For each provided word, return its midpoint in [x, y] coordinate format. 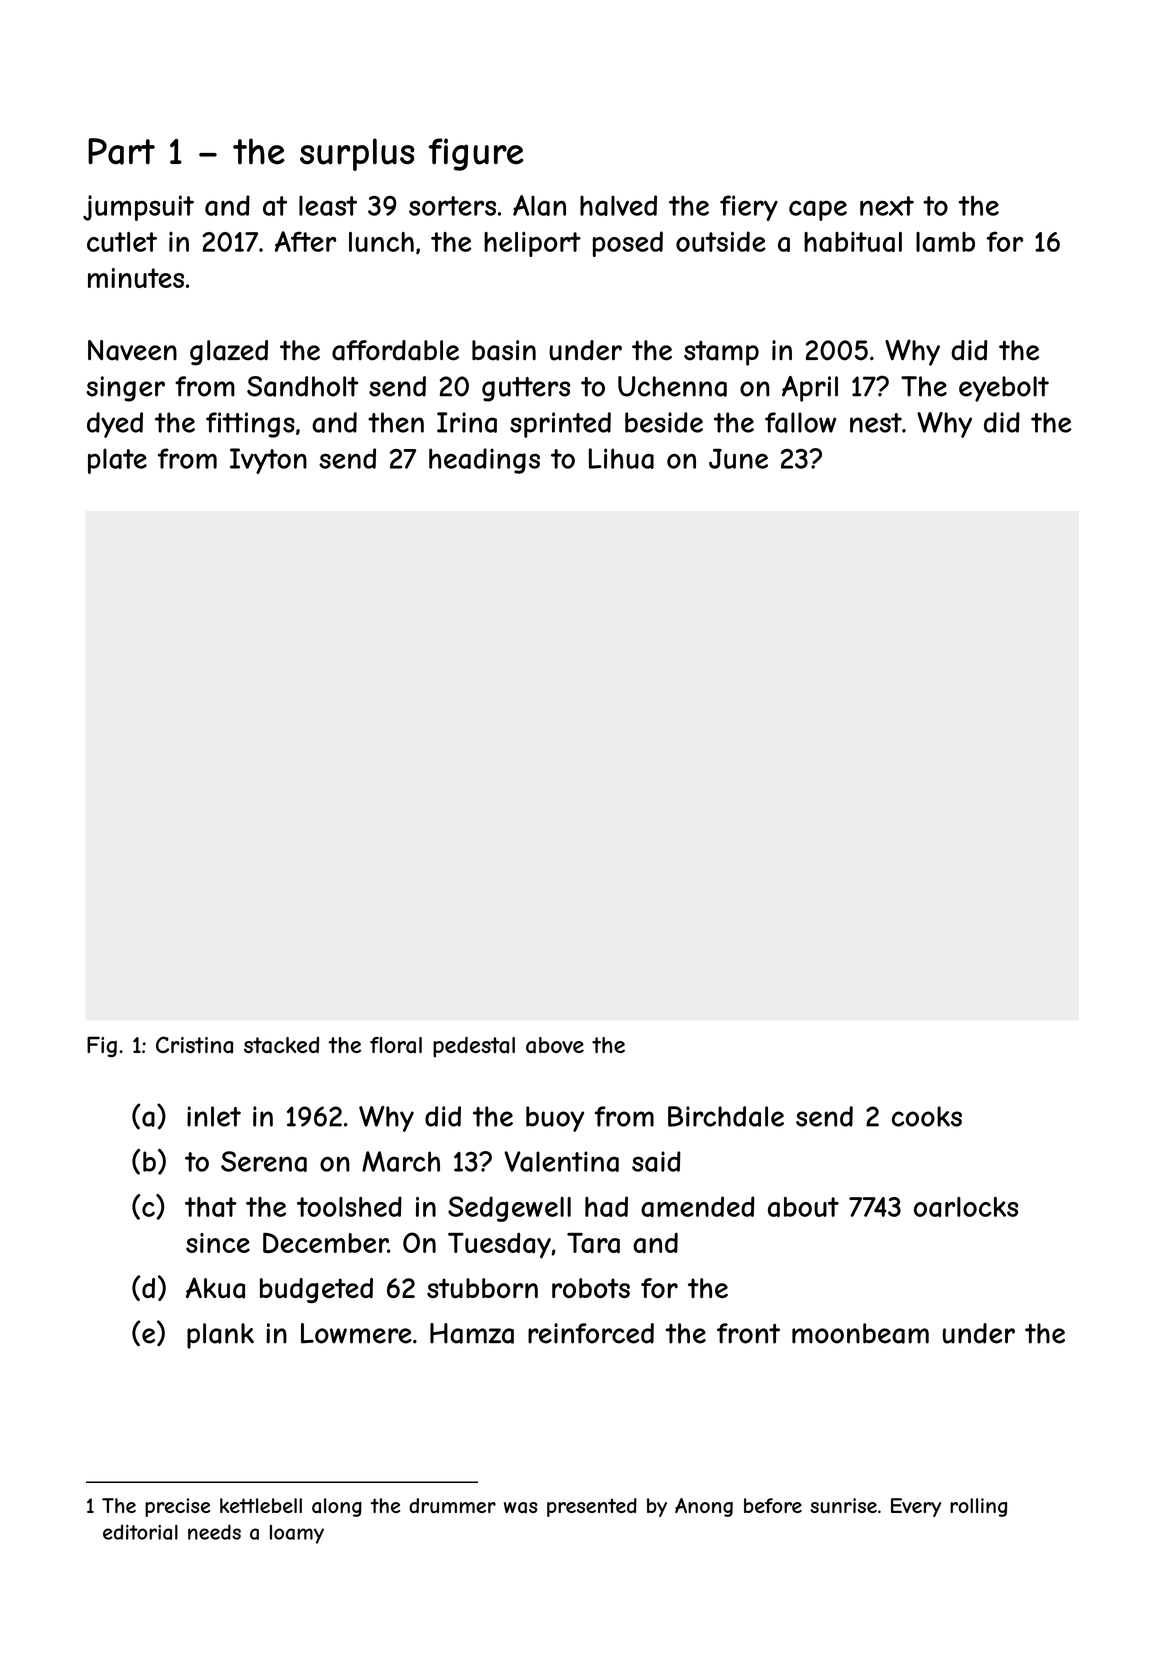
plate [117, 461]
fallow [800, 422]
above [555, 1045]
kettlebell [261, 1505]
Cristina [194, 1045]
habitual [853, 242]
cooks [927, 1116]
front [748, 1333]
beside [664, 422]
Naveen [132, 350]
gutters [526, 389]
